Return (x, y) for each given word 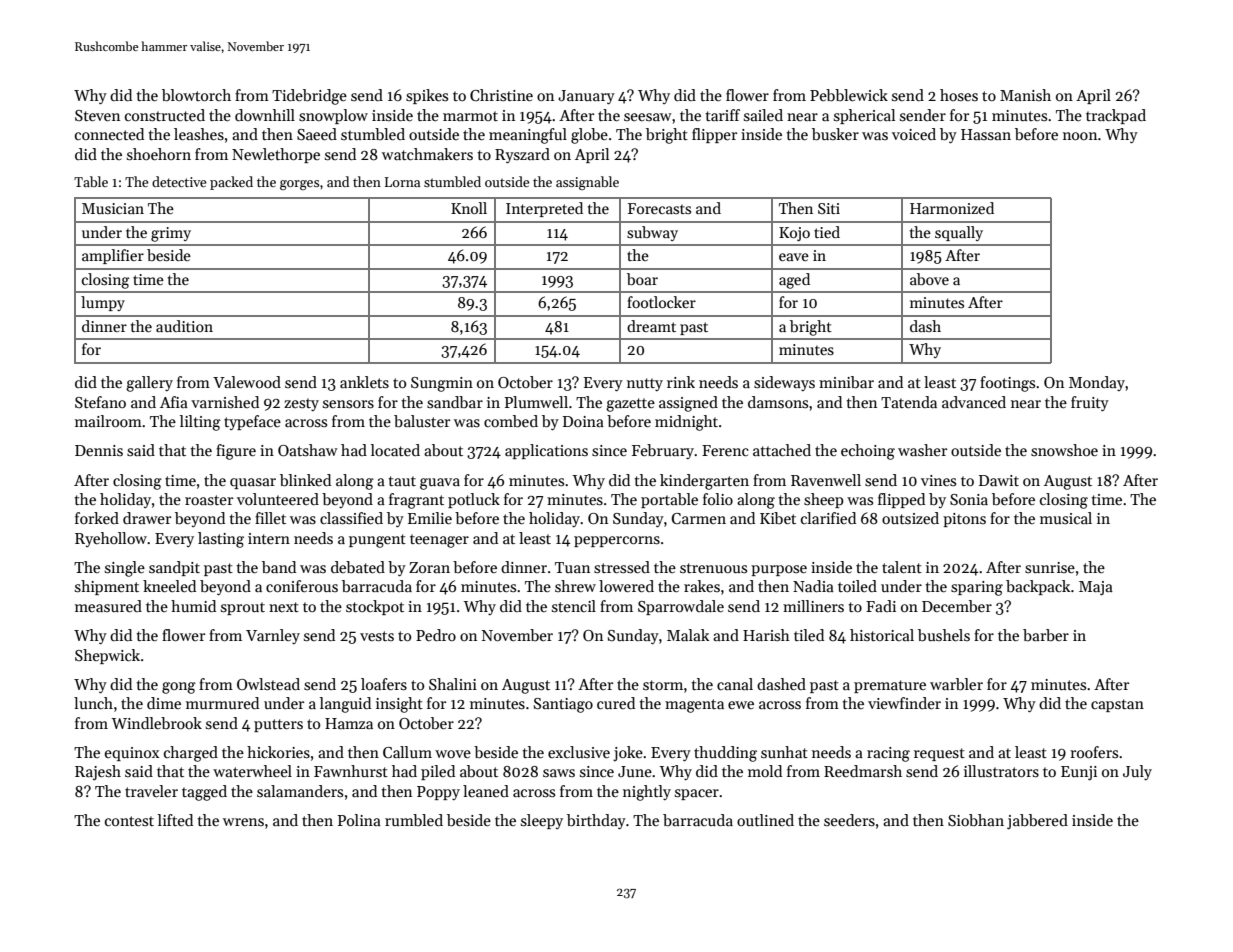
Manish (1025, 95)
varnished (225, 402)
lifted (175, 820)
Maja (1096, 588)
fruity (1090, 403)
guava (440, 484)
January (586, 97)
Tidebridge (309, 97)
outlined (765, 820)
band (279, 567)
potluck (474, 500)
